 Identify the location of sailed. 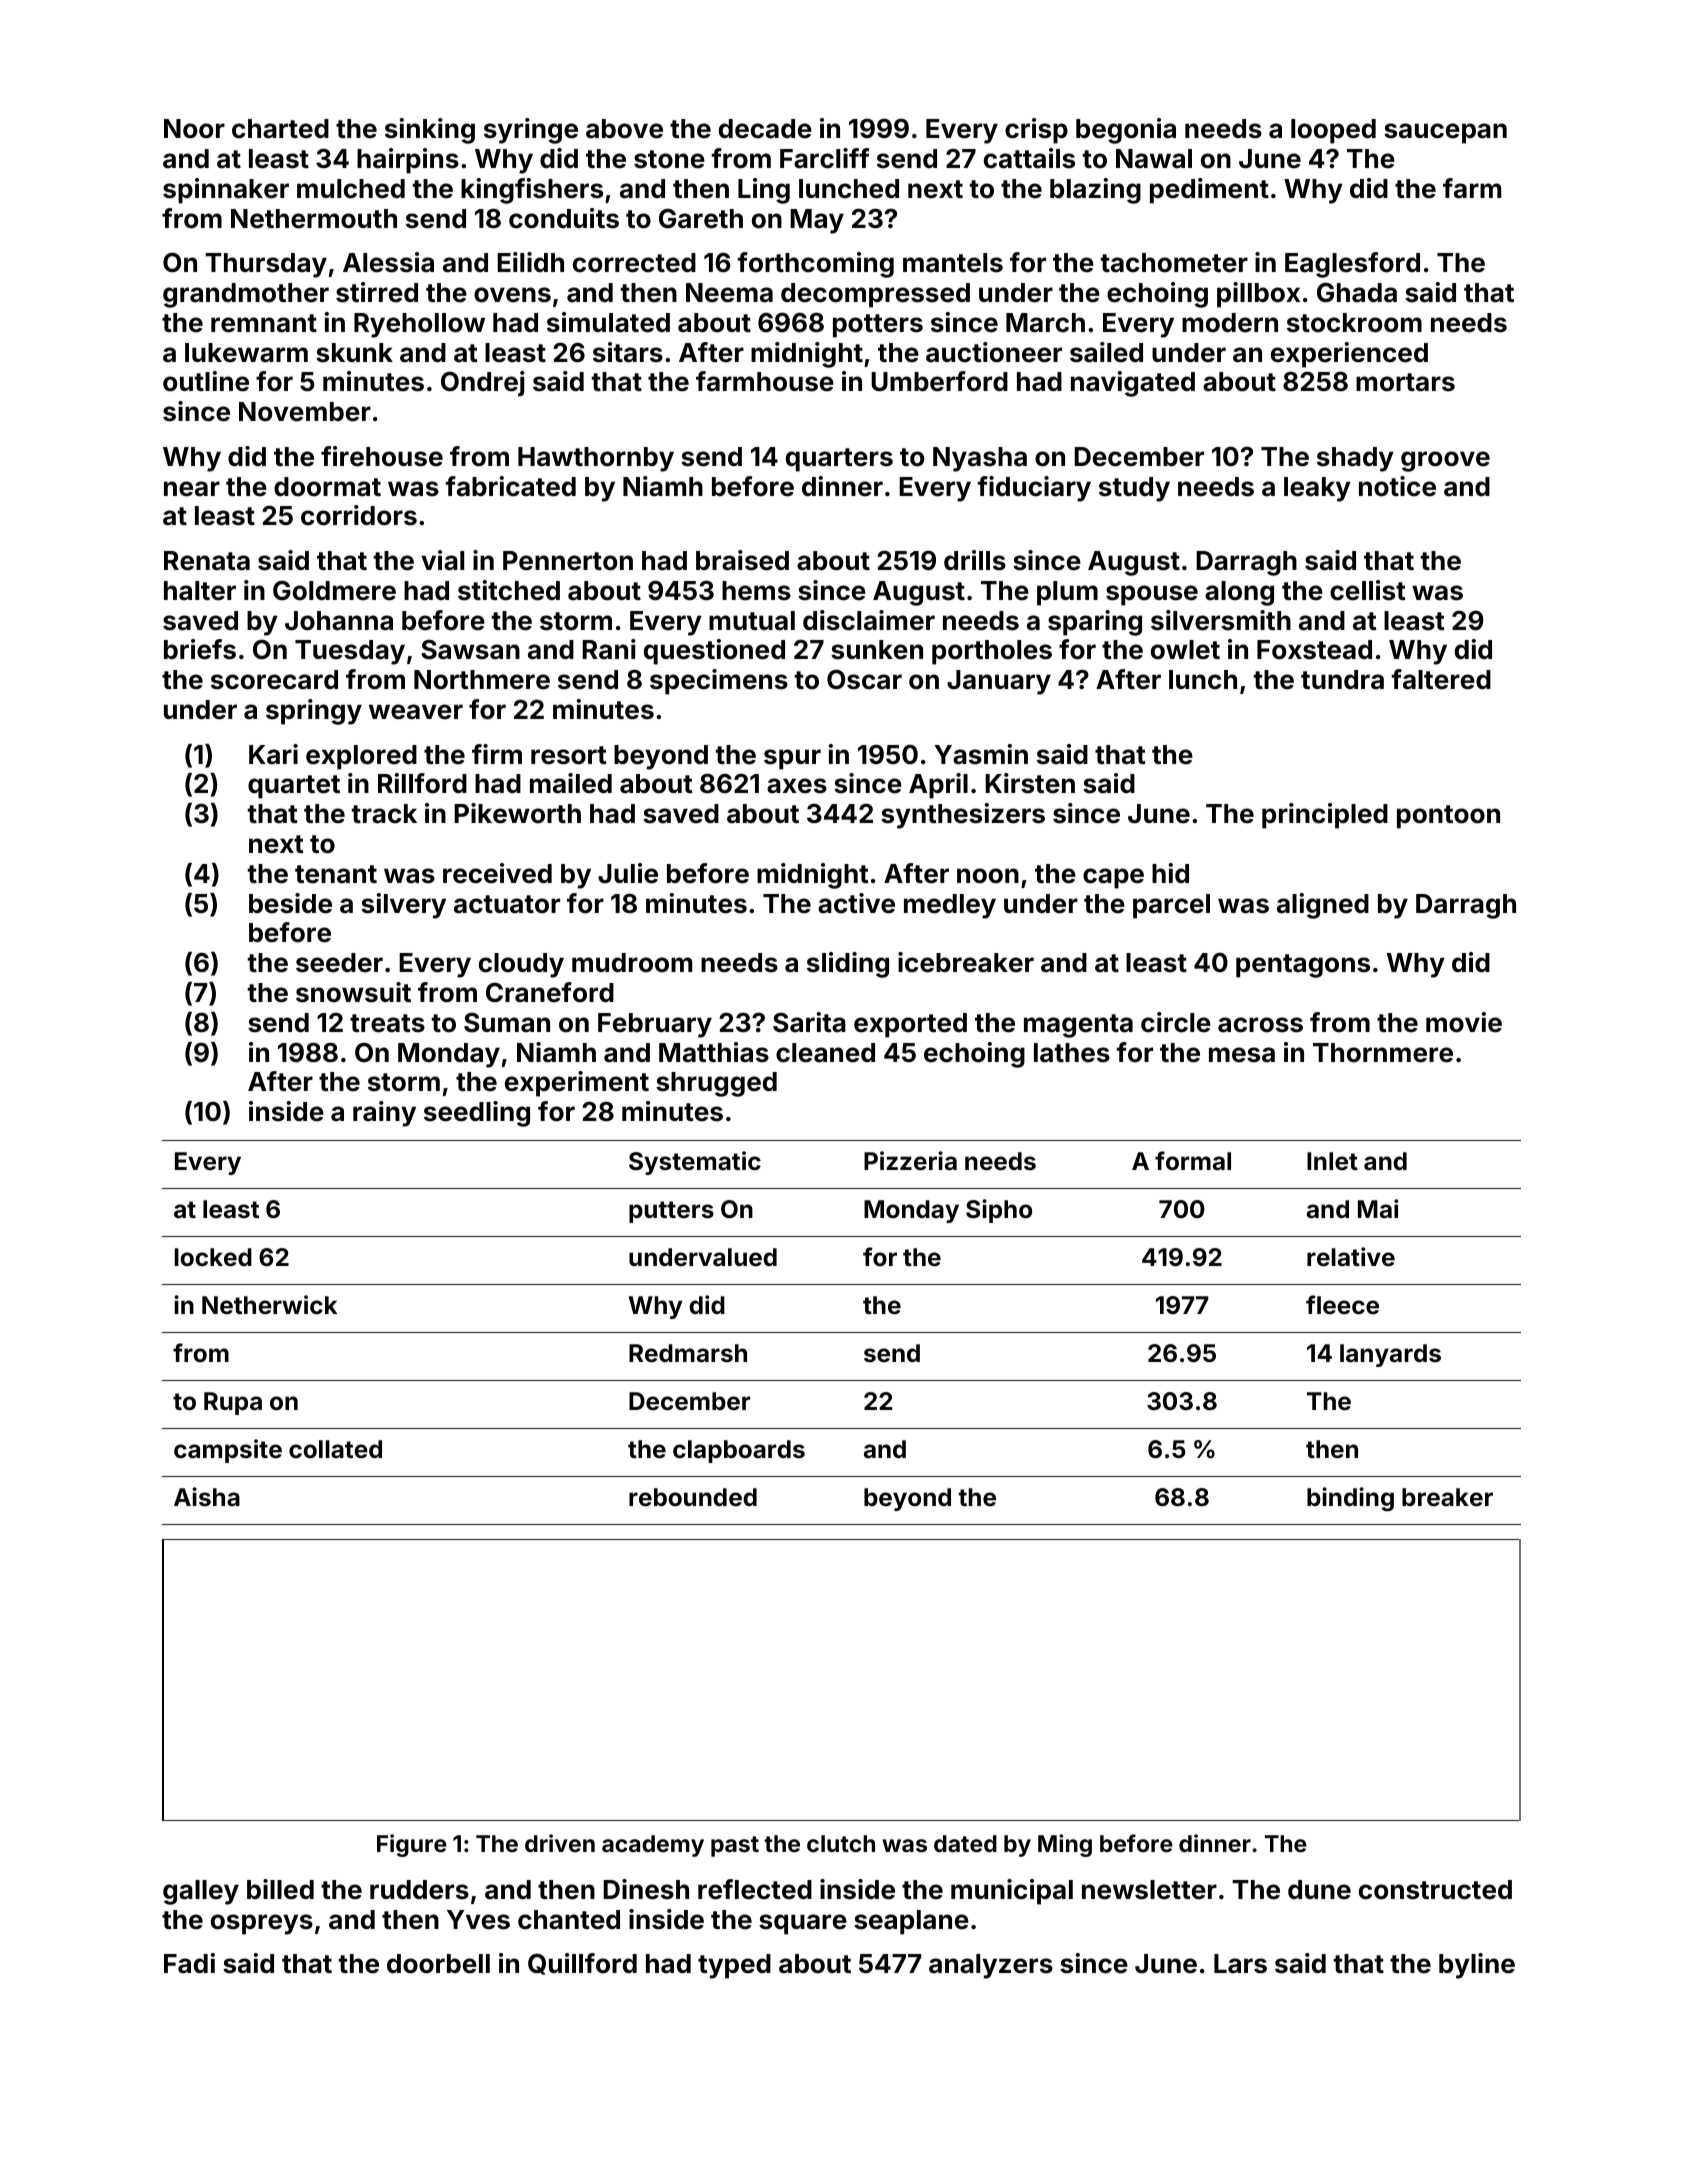
(1106, 352).
